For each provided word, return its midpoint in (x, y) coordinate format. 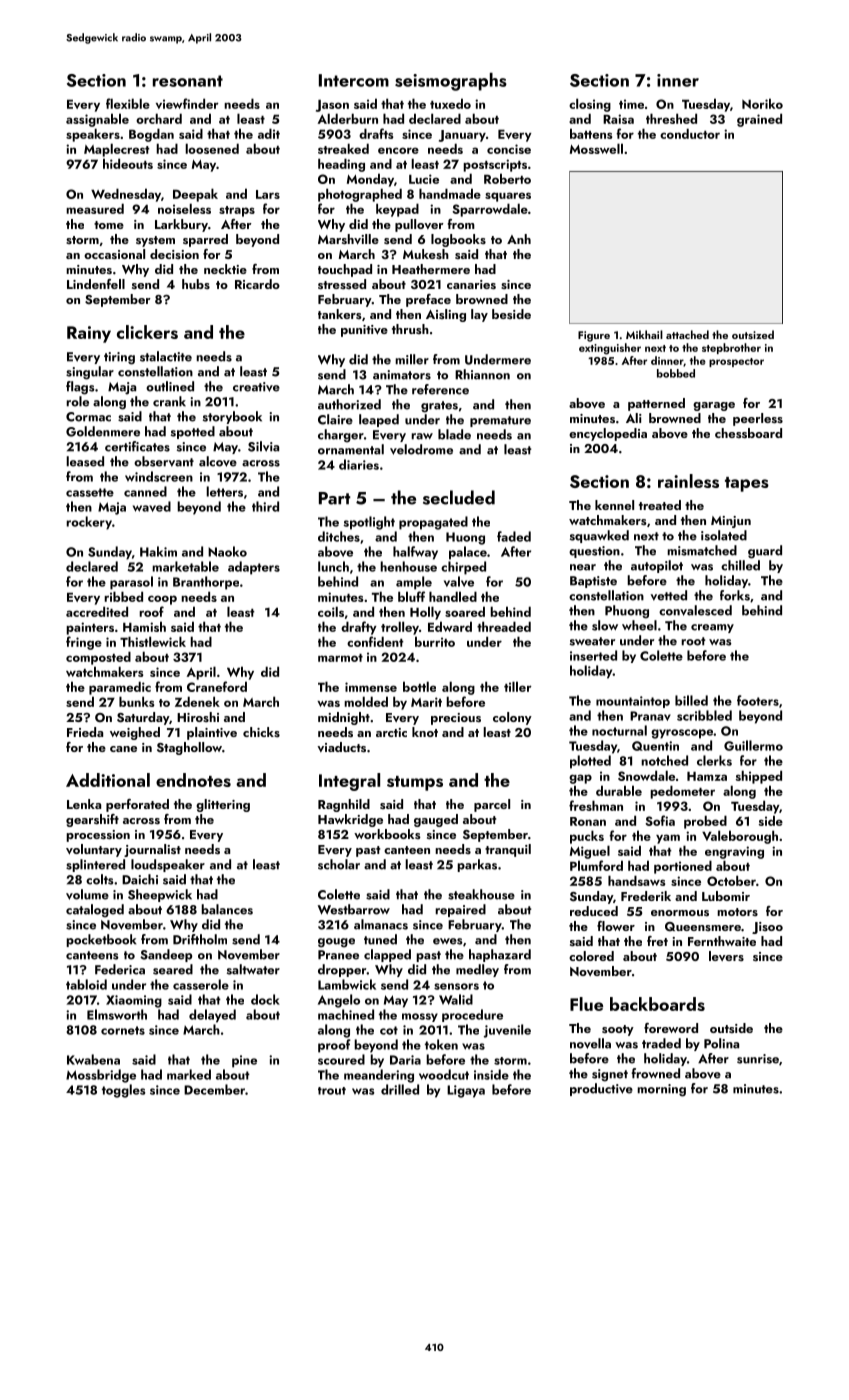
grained (759, 120)
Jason (332, 106)
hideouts (128, 163)
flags (80, 388)
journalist (152, 850)
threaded (504, 626)
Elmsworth (117, 1014)
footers (758, 700)
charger (341, 436)
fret (657, 941)
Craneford (217, 686)
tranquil (508, 850)
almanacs (381, 924)
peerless (758, 419)
